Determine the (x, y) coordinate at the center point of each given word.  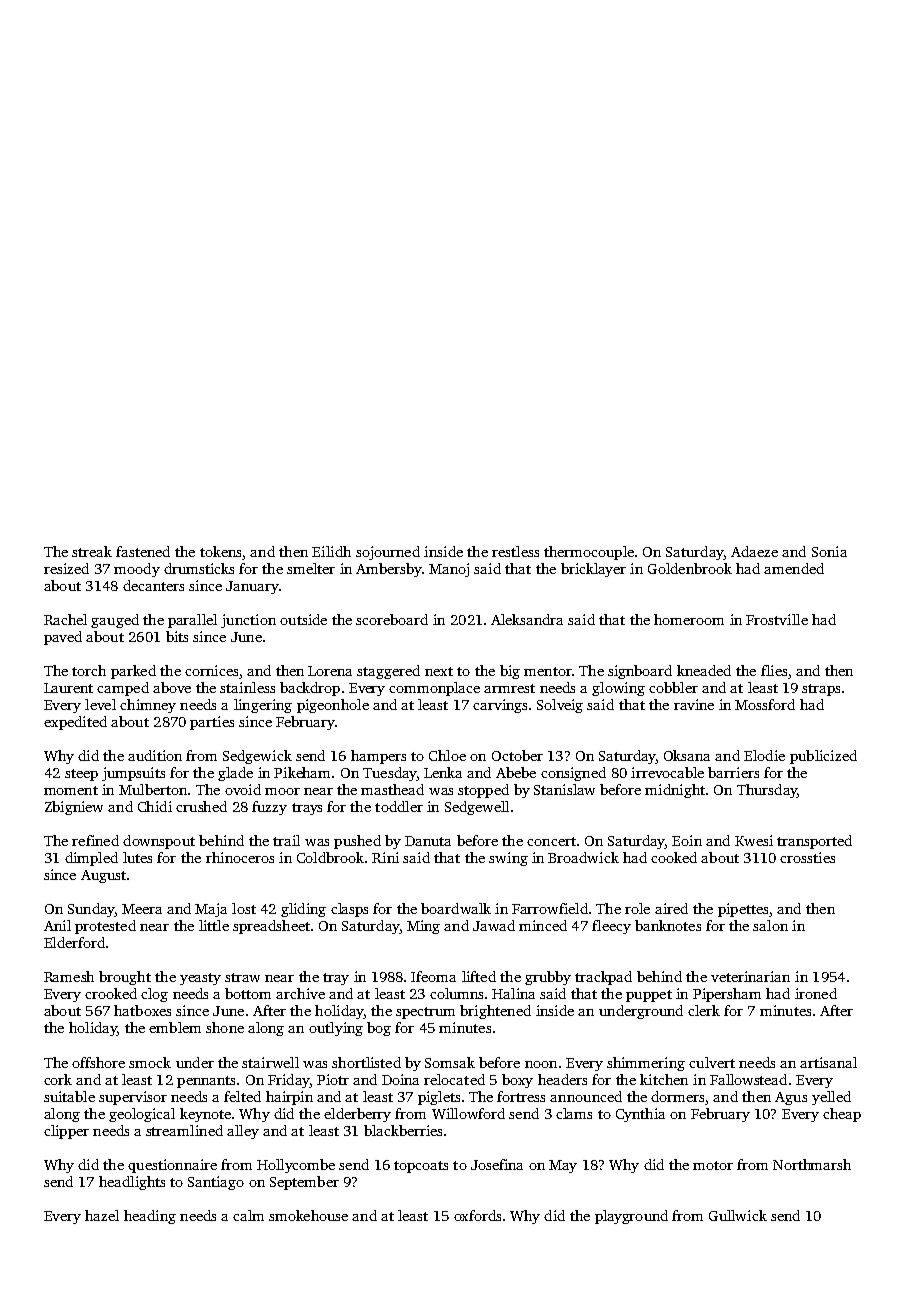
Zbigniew (74, 808)
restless (515, 551)
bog (379, 1029)
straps (821, 690)
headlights (132, 1183)
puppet (649, 996)
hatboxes (142, 1010)
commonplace (434, 689)
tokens (220, 551)
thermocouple (589, 553)
